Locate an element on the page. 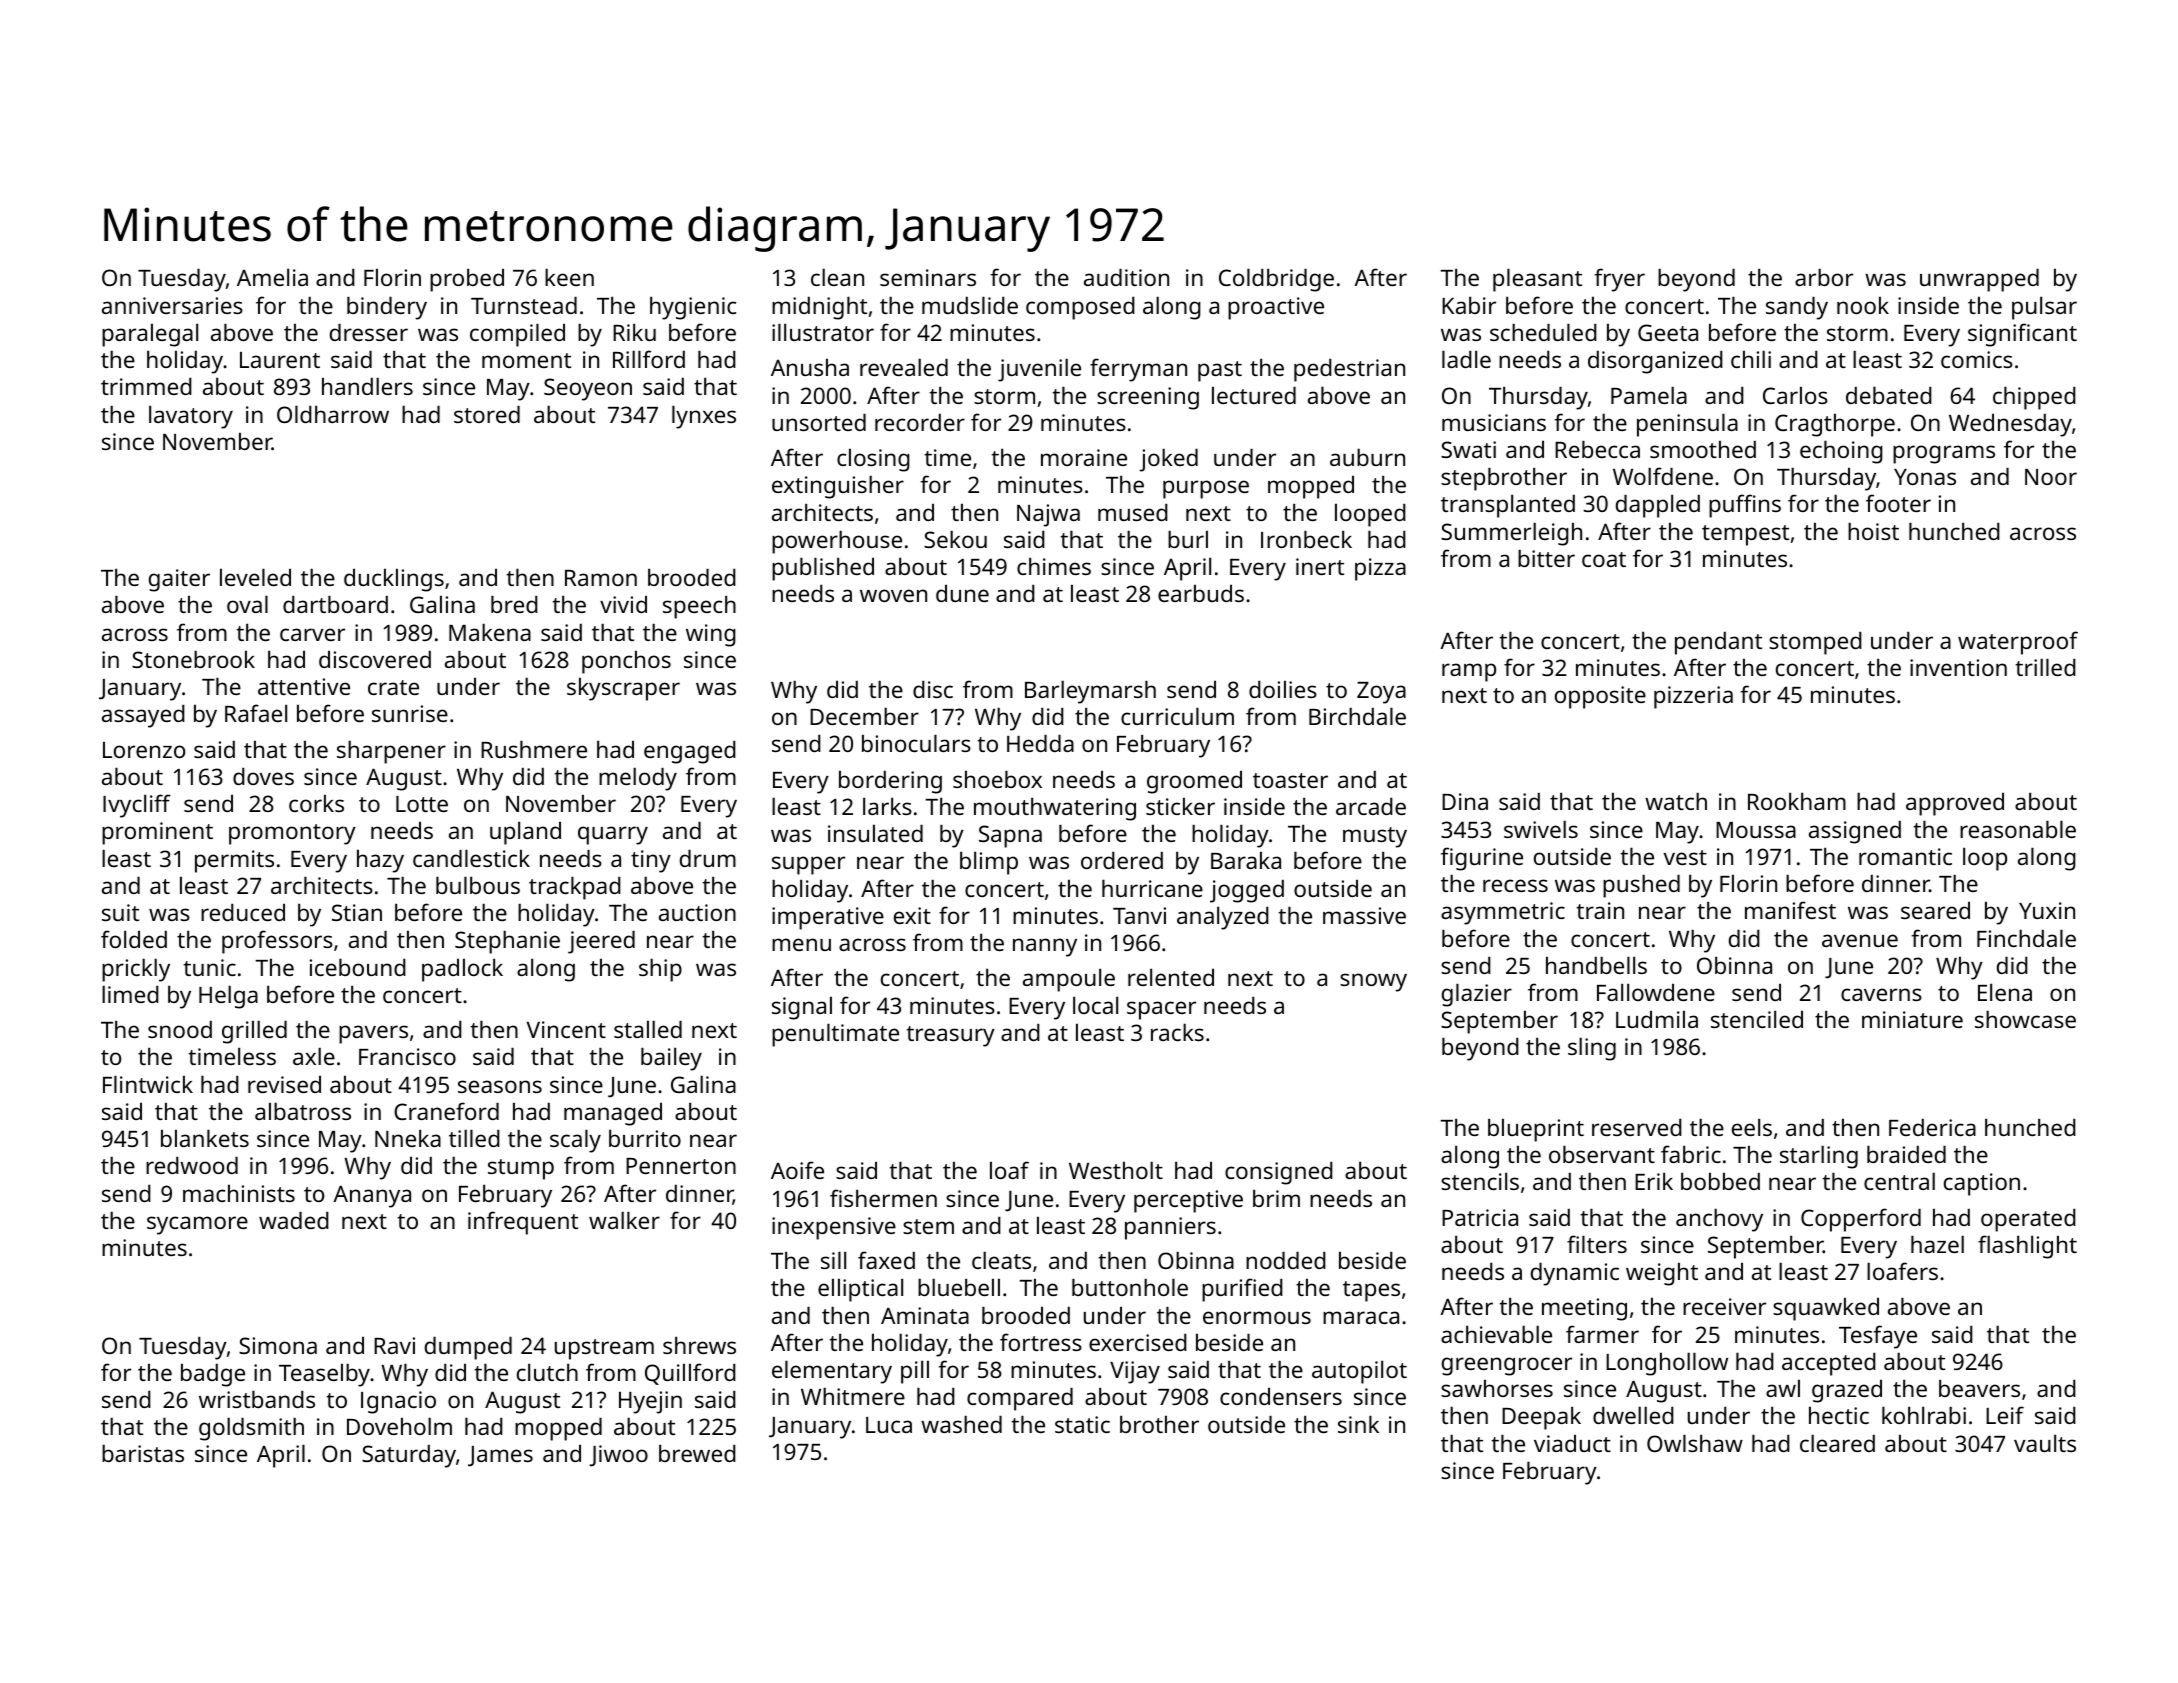  Pamela is located at coordinates (1649, 395).
